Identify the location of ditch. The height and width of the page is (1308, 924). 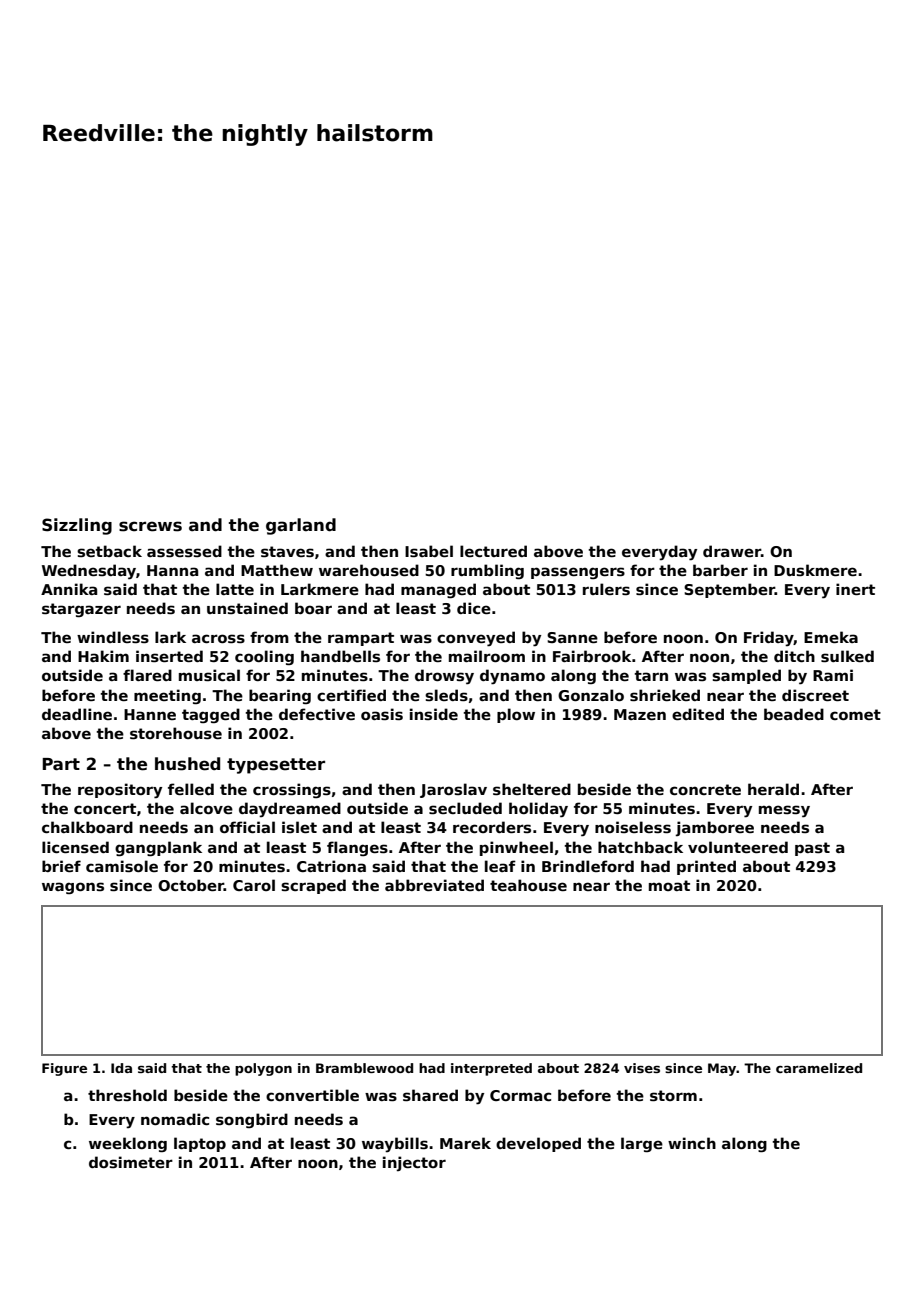
(794, 656).
